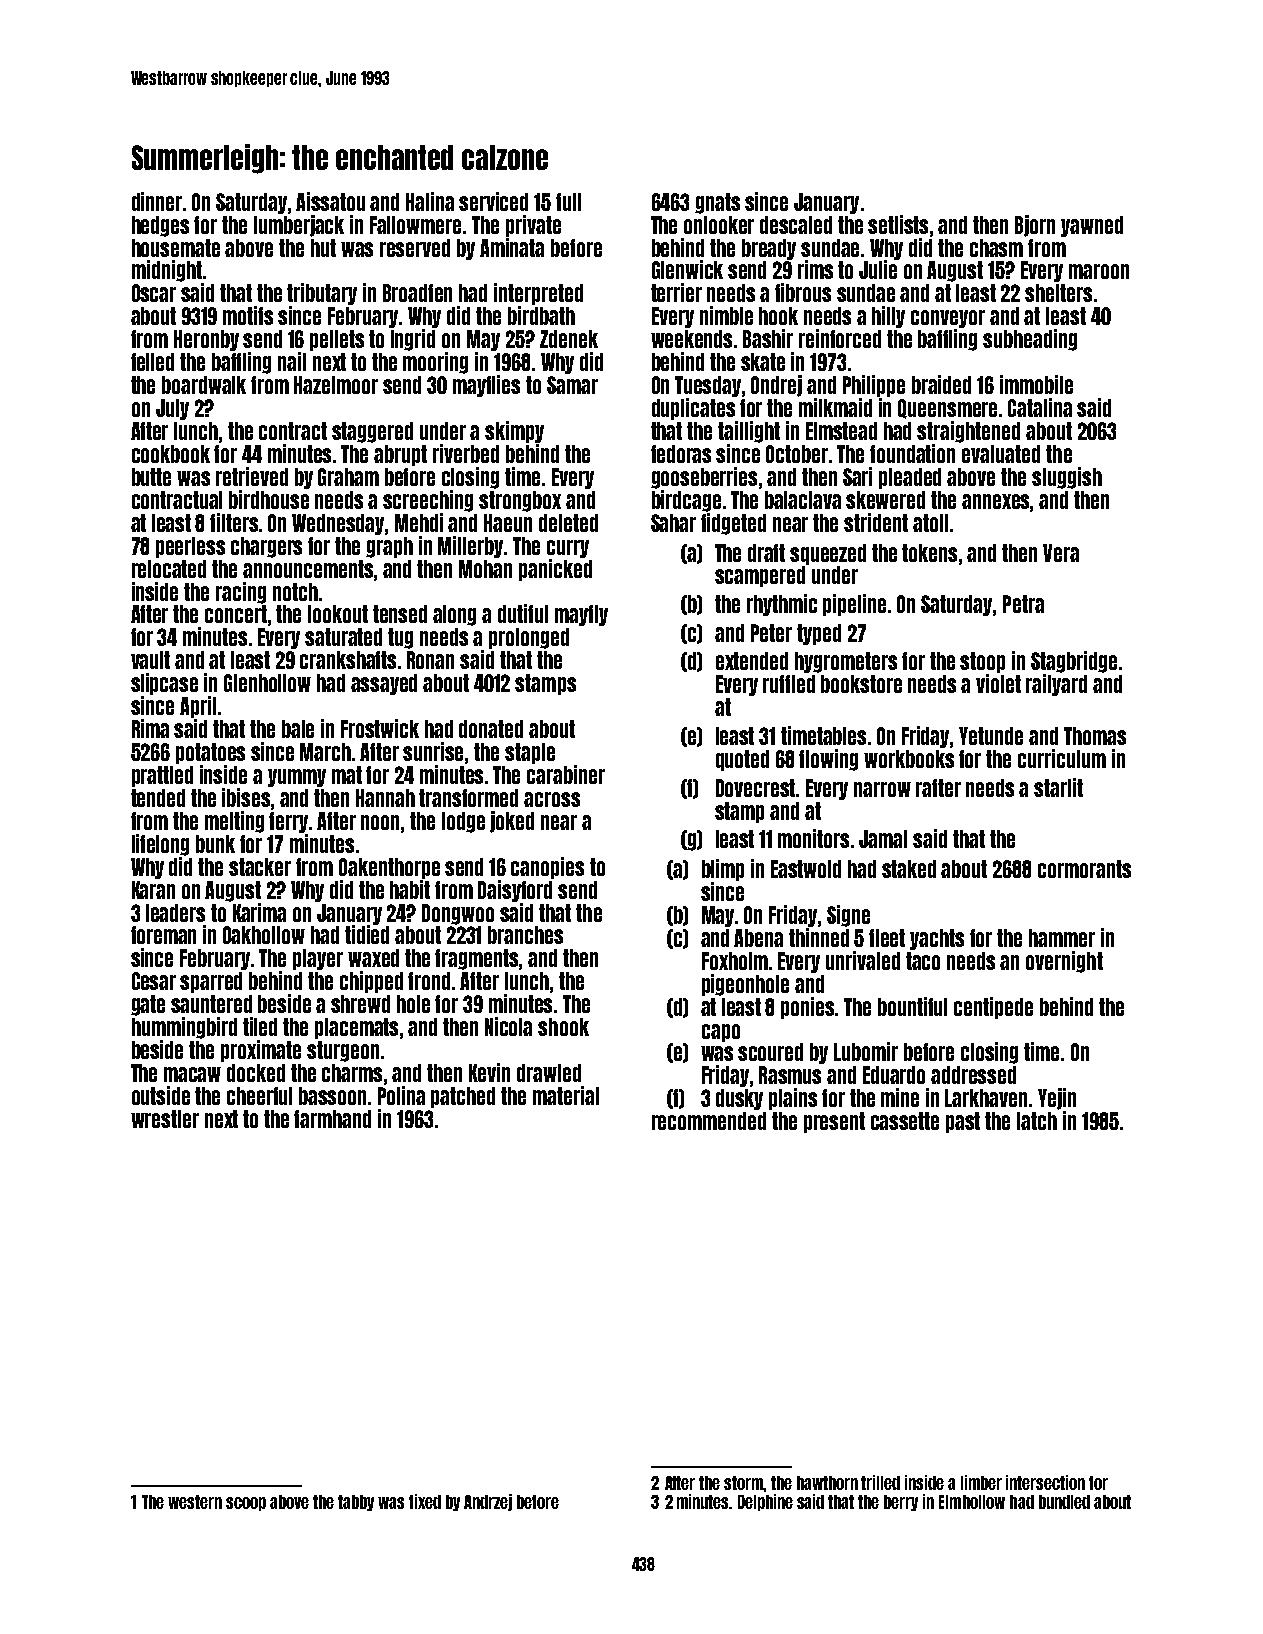 The height and width of the screenshot is (1634, 1263). Describe the element at coordinates (981, 1482) in the screenshot. I see `limber` at that location.
